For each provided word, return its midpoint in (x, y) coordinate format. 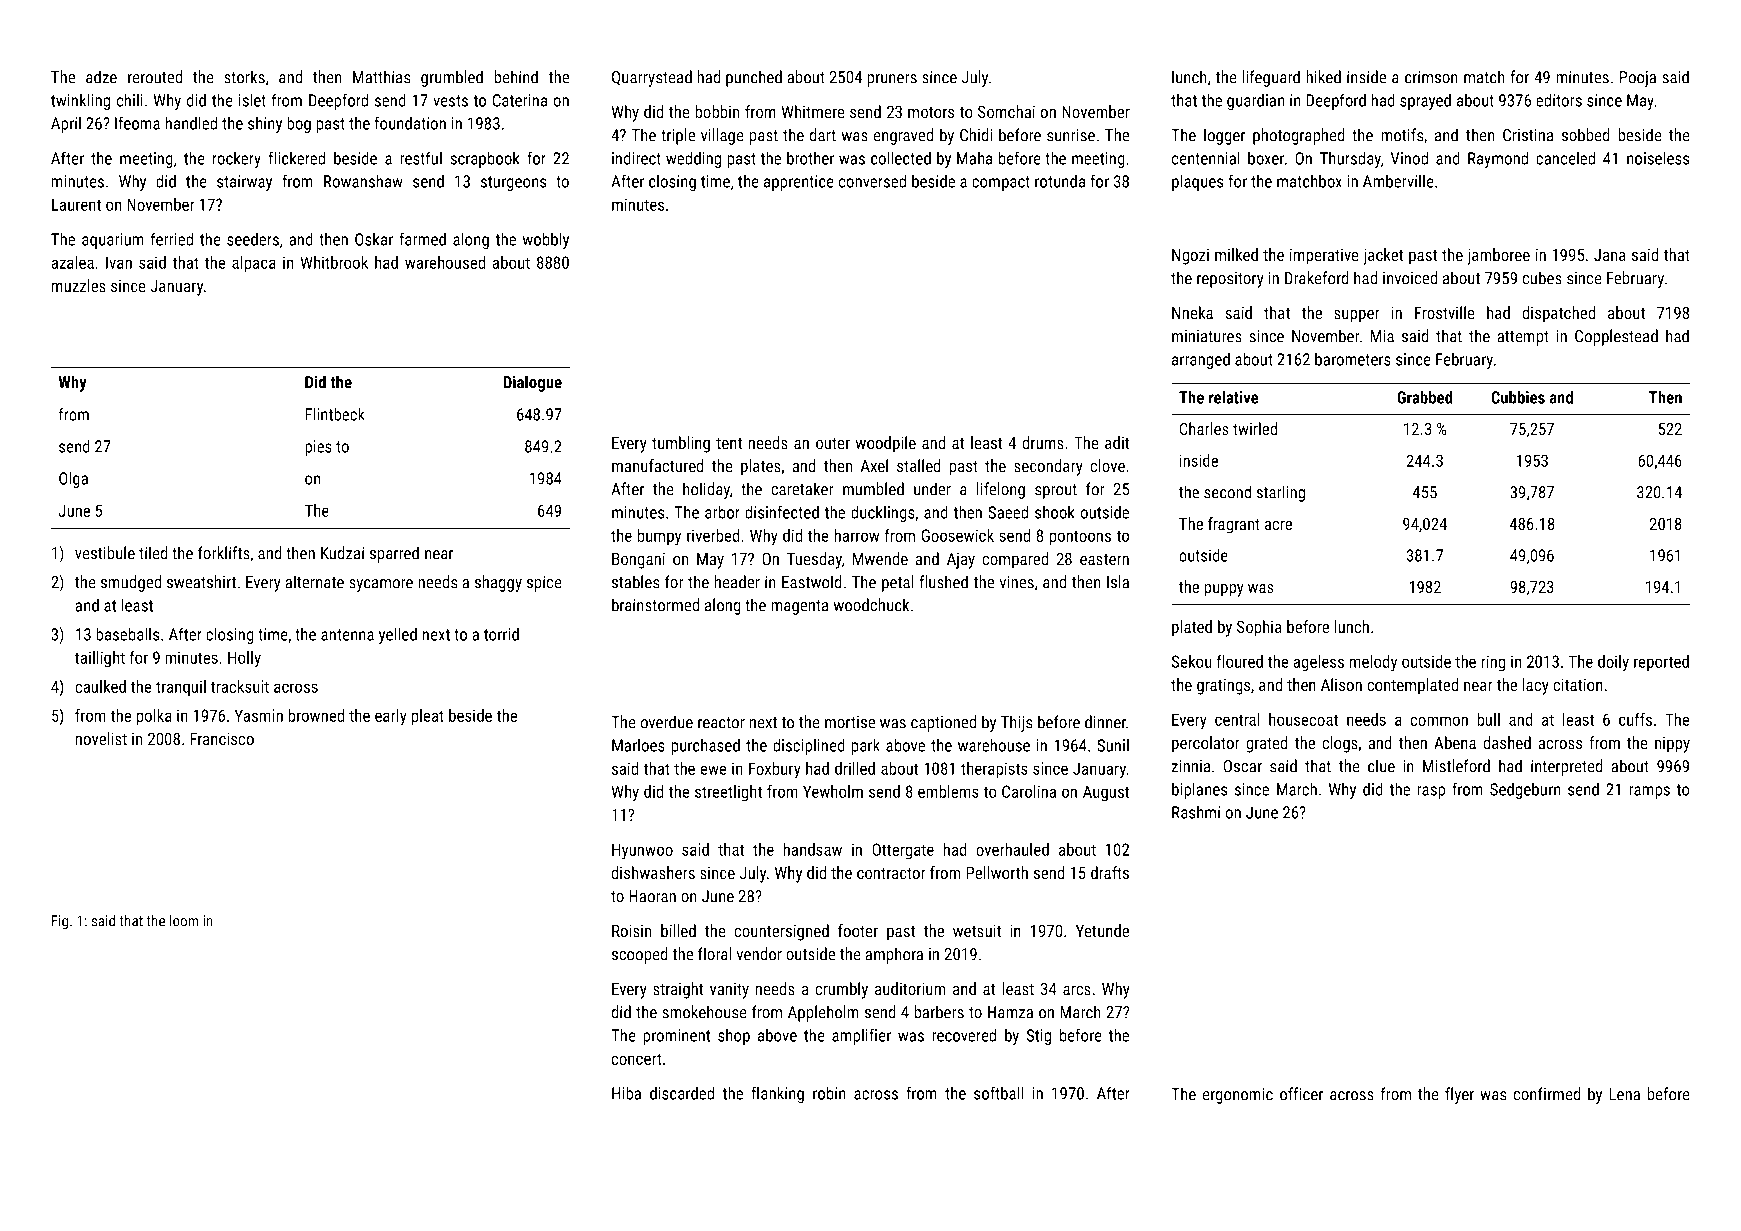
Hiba (626, 1093)
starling (1281, 493)
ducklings (883, 513)
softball (998, 1093)
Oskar (374, 239)
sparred (394, 554)
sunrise (1071, 135)
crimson (1431, 77)
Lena (1625, 1094)
